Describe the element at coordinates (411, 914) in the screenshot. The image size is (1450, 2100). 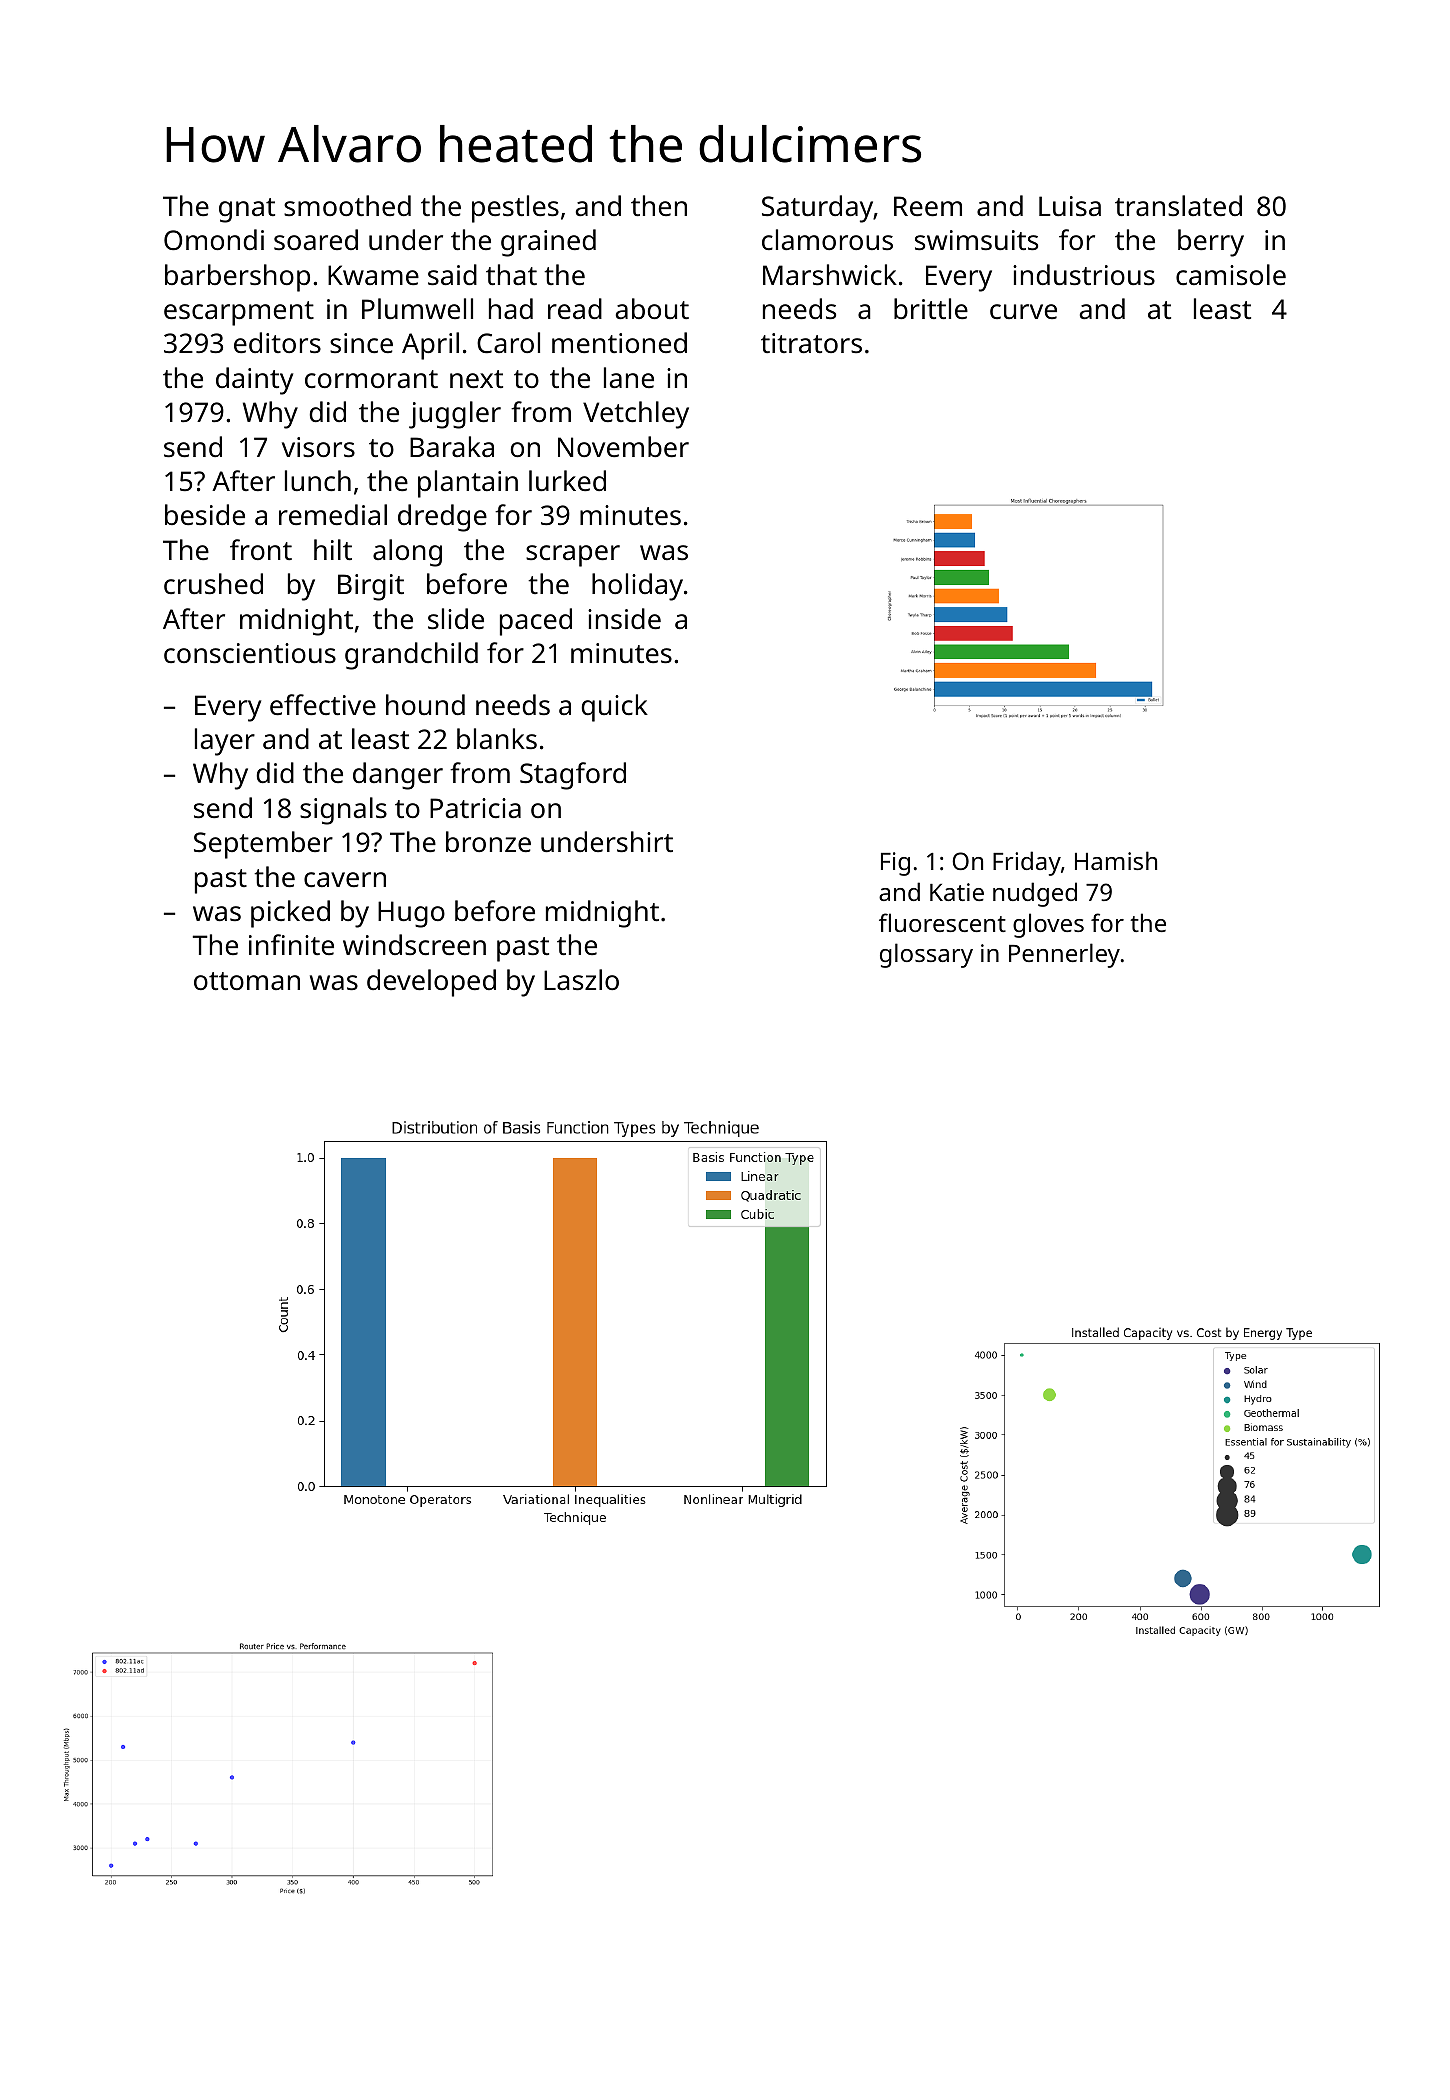
I see `Hugo` at that location.
